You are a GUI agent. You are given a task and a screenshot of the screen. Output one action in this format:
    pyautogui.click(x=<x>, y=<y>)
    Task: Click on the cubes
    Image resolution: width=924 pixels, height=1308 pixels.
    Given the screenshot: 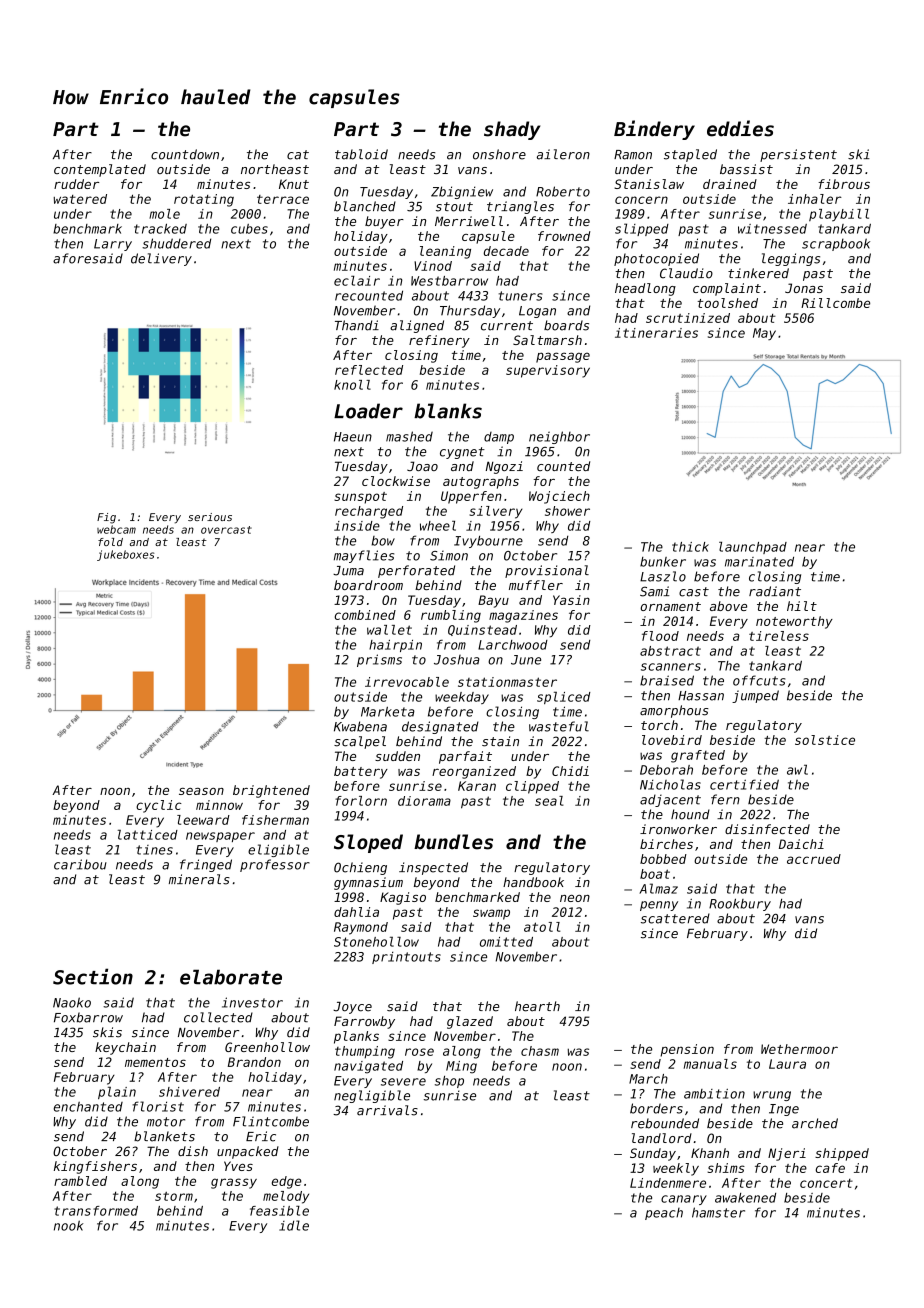 What is the action you would take?
    pyautogui.click(x=249, y=229)
